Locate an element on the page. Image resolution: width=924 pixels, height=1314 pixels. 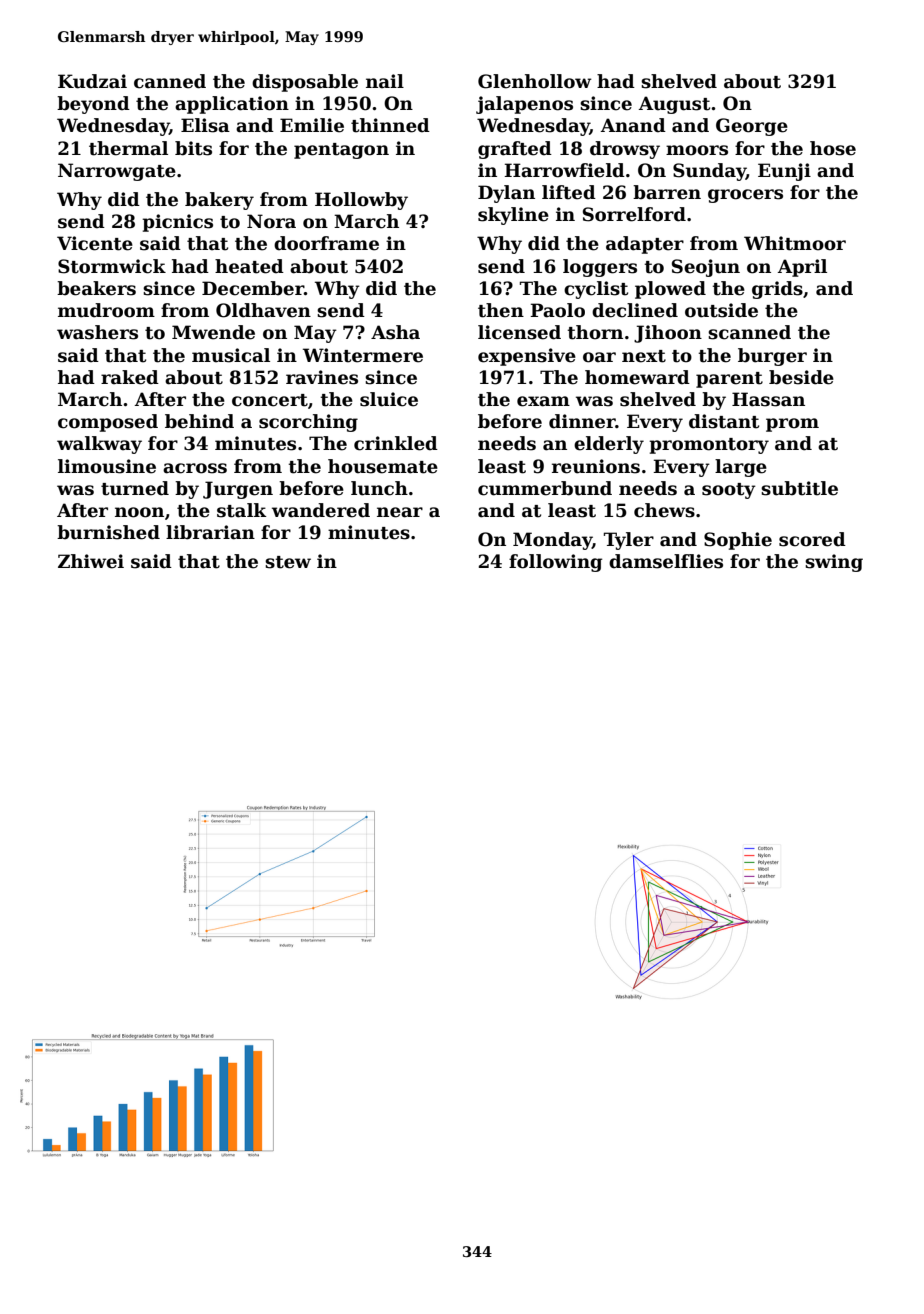
thinned is located at coordinates (390, 125).
